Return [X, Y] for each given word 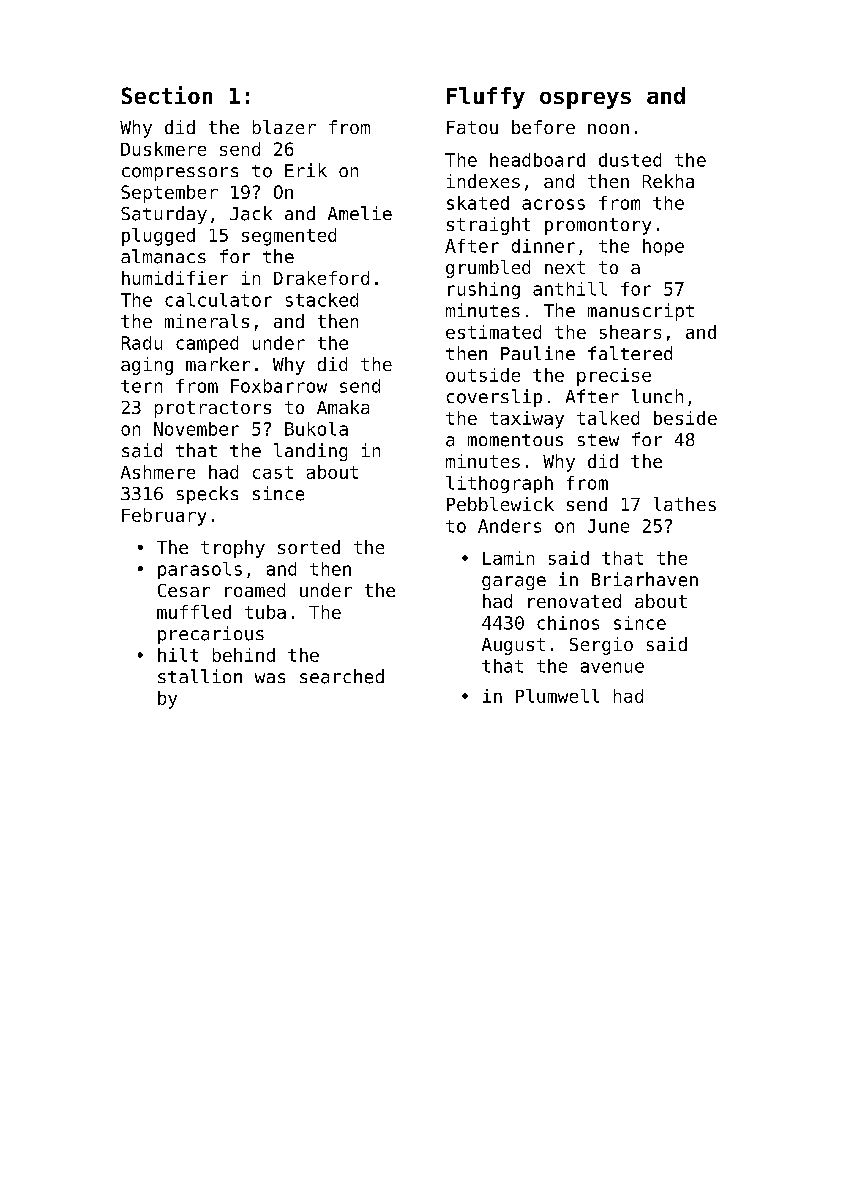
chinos [568, 623]
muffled [194, 612]
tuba [265, 612]
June [608, 526]
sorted [309, 547]
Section [167, 95]
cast [273, 472]
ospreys [585, 100]
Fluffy [486, 98]
